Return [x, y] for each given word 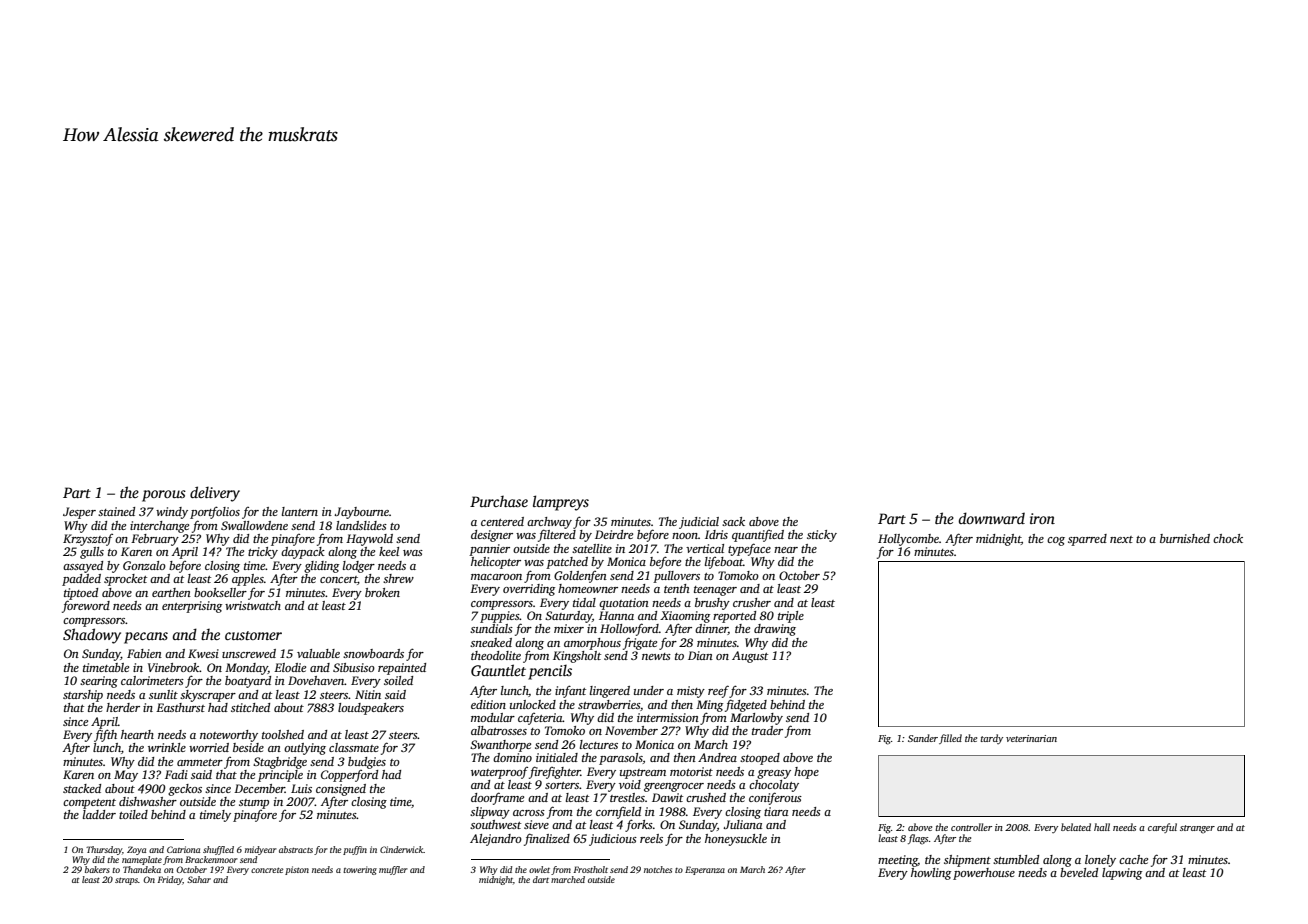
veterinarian [1031, 738]
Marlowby [756, 719]
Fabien [144, 653]
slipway [490, 813]
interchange [159, 527]
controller [971, 827]
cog [1056, 541]
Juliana [742, 824]
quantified [758, 536]
